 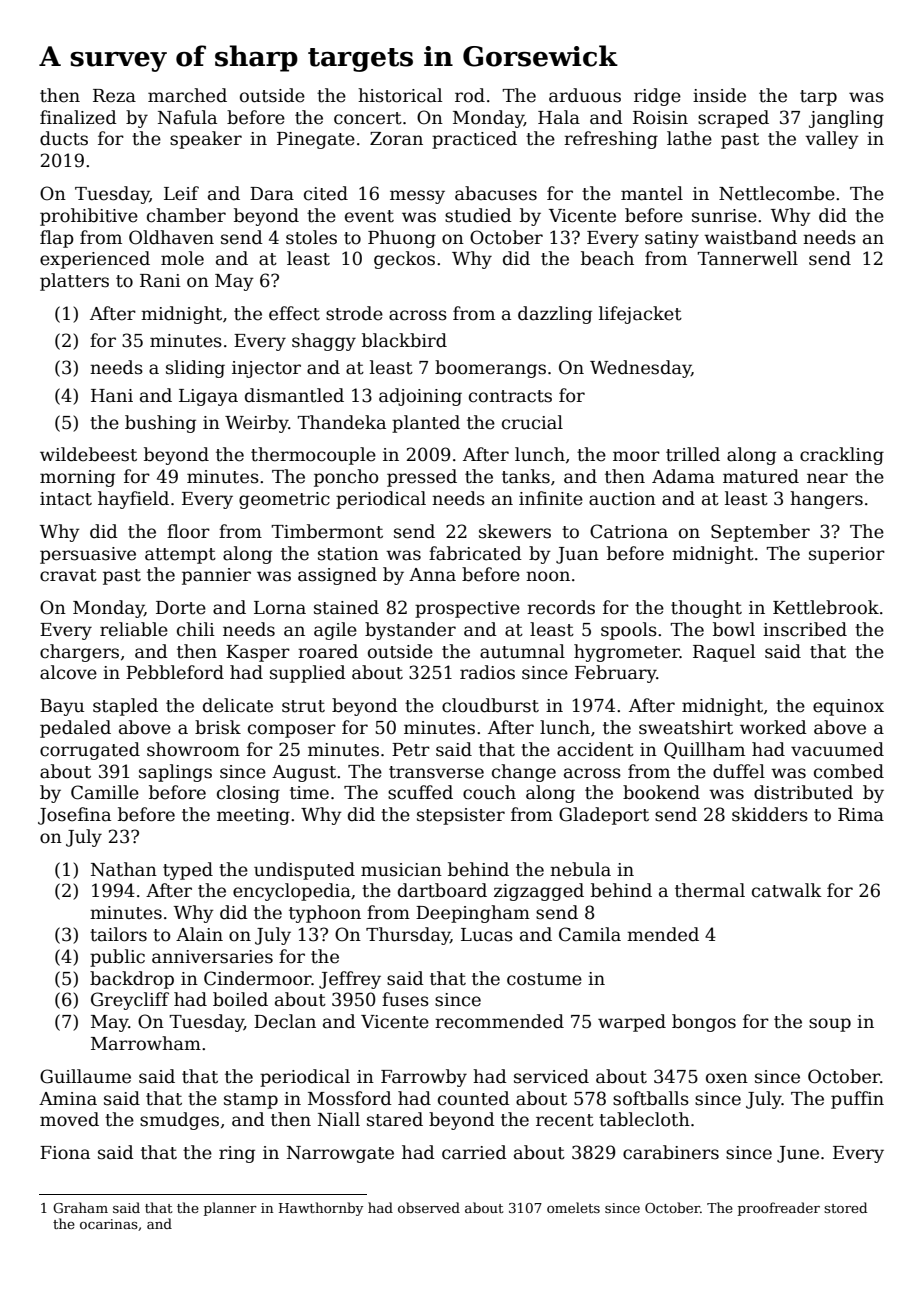 I want to click on bushing, so click(x=160, y=424).
